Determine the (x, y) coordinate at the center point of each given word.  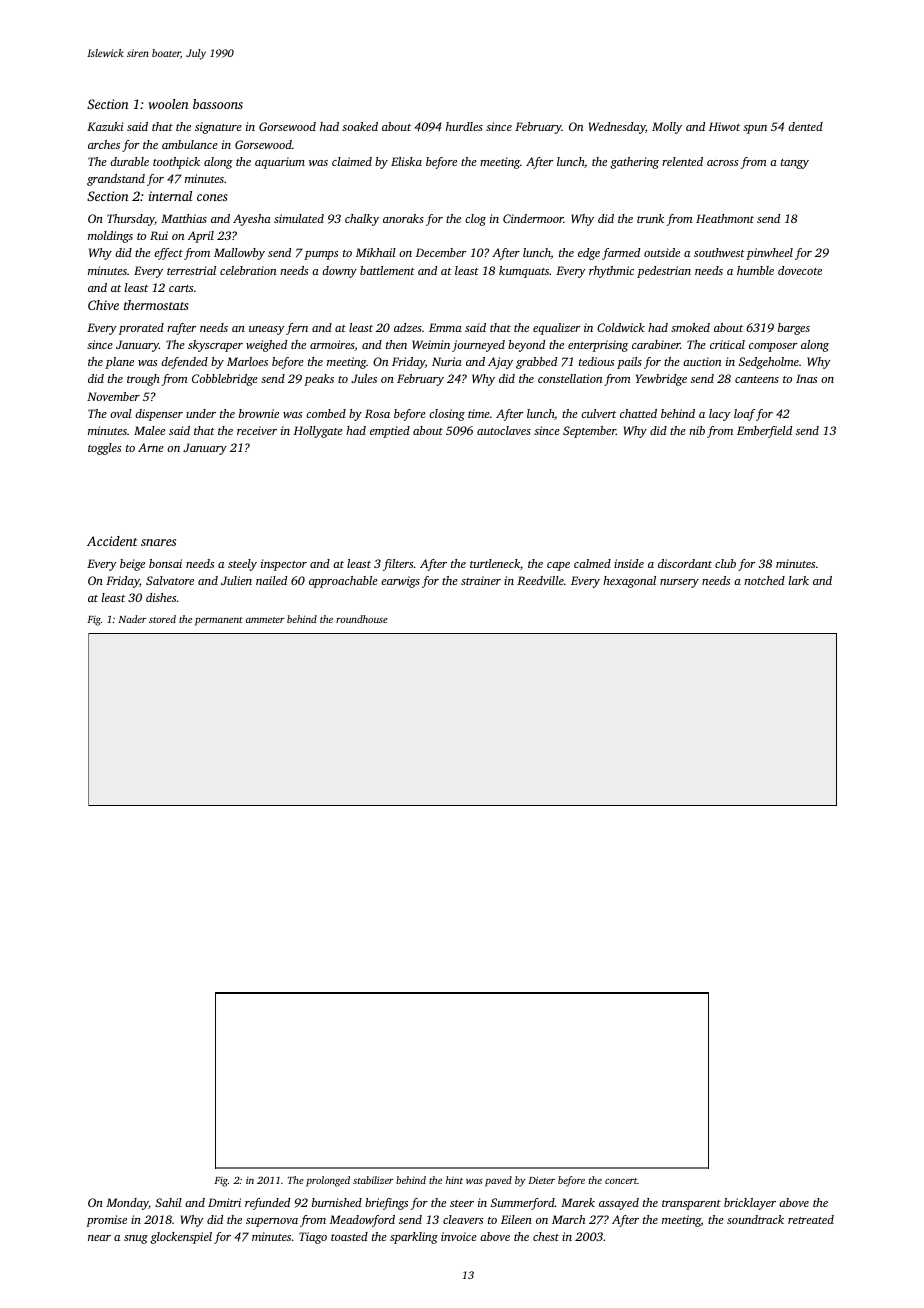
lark (799, 580)
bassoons (218, 104)
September (589, 432)
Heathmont (725, 218)
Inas (806, 378)
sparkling (414, 1238)
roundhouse (362, 619)
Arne (151, 447)
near (99, 1238)
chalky (362, 220)
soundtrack (755, 1219)
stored (162, 619)
